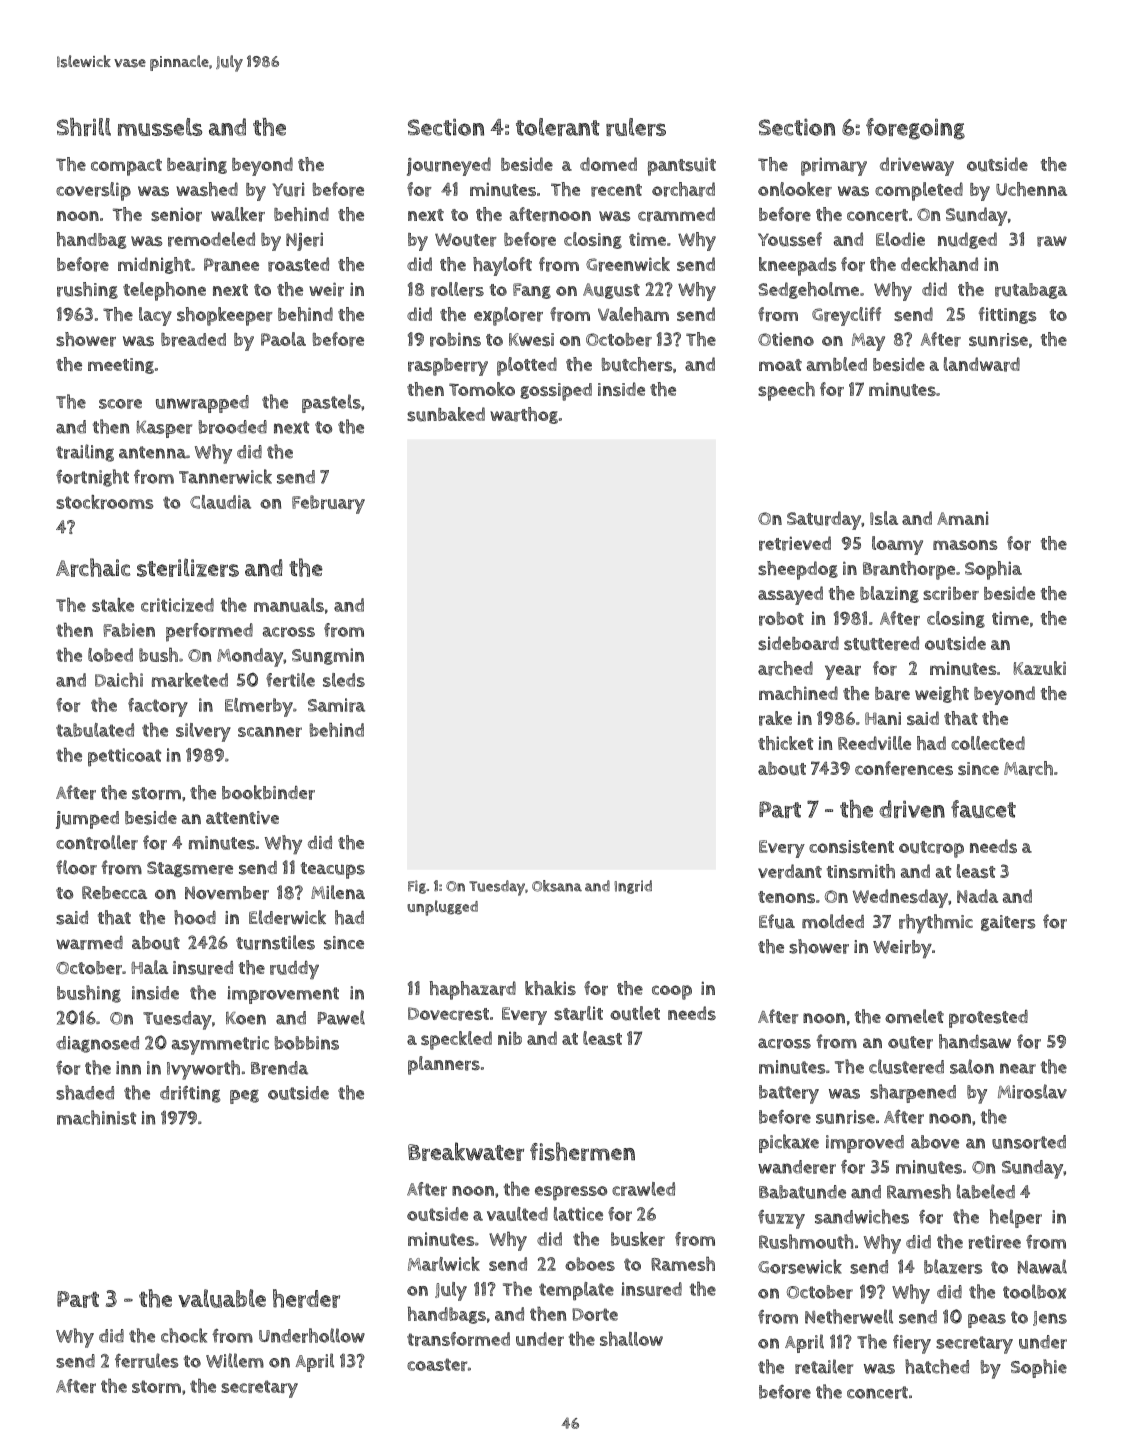 The width and height of the document is (1123, 1453). I want to click on herder, so click(306, 1298).
